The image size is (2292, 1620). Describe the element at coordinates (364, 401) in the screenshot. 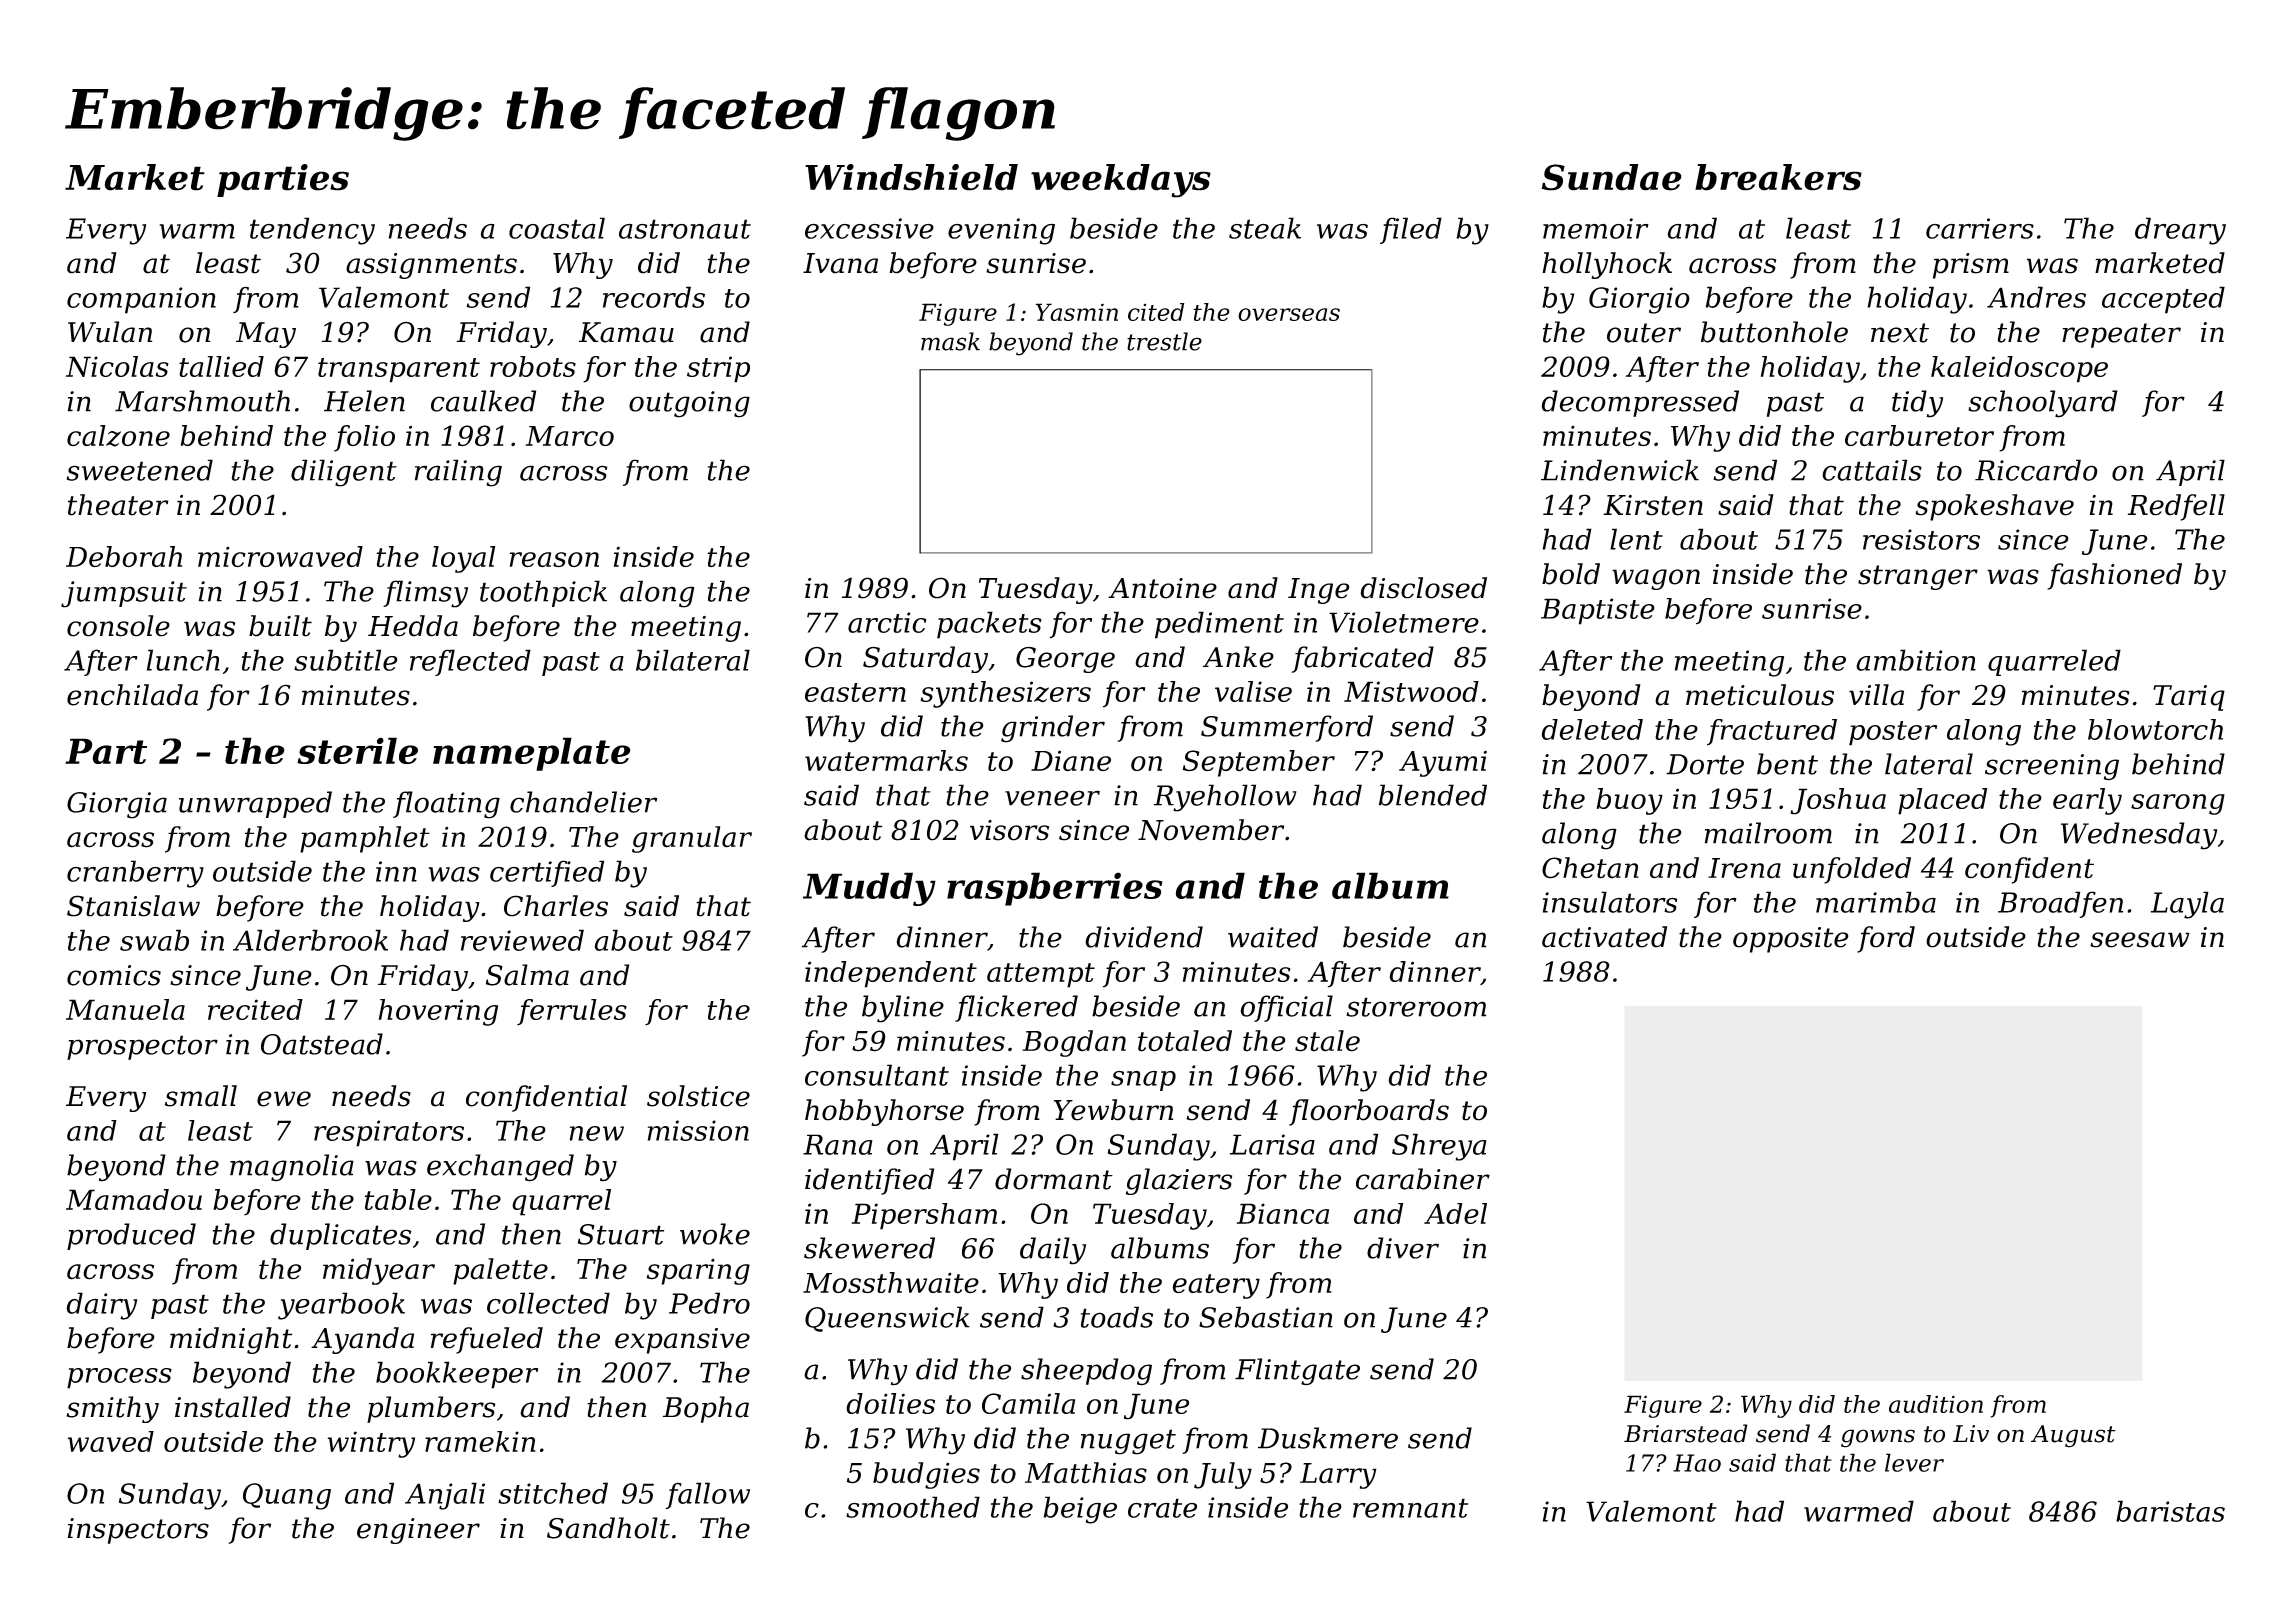

I see `Helen` at that location.
